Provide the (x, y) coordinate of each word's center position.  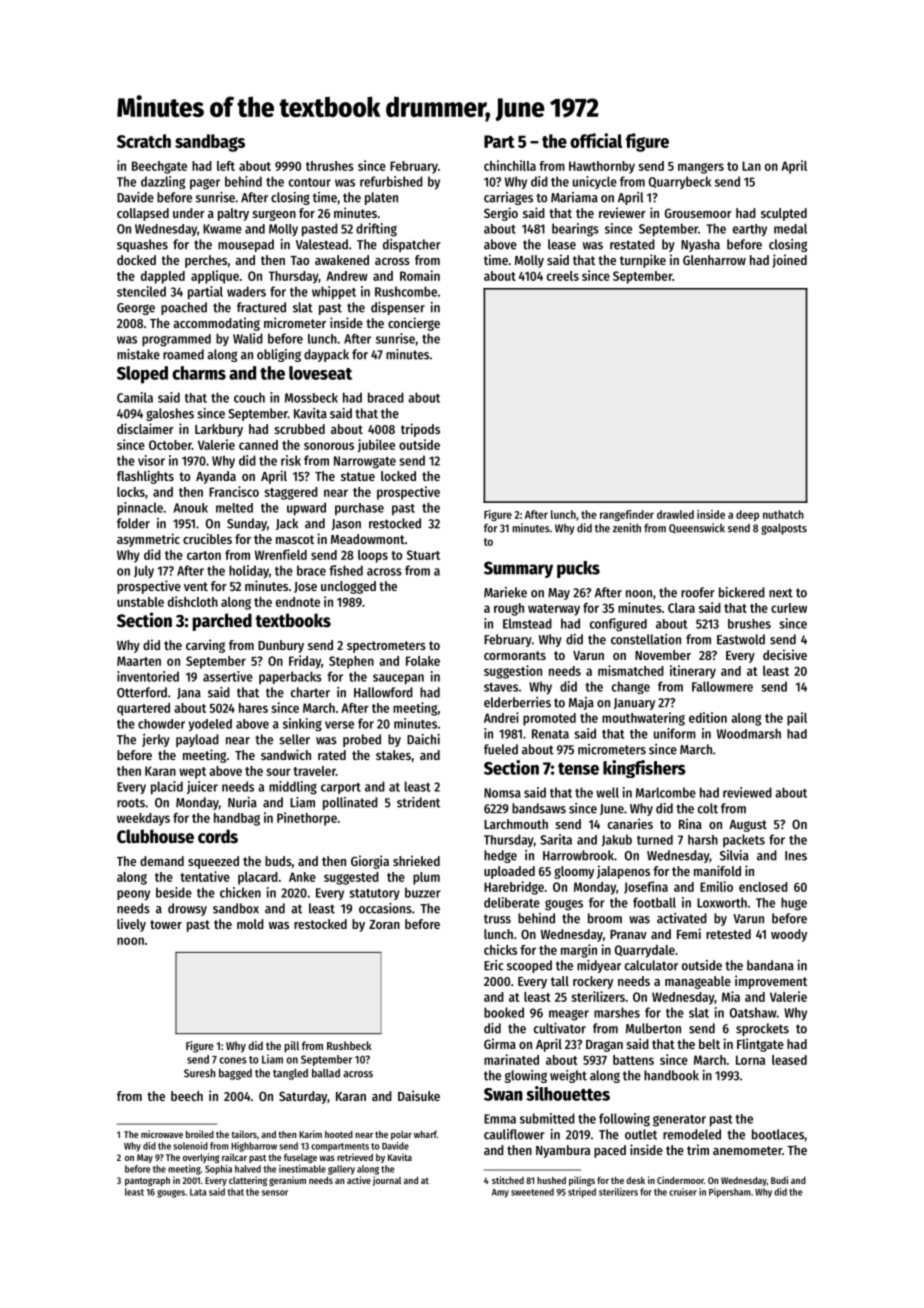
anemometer (747, 1150)
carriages (508, 198)
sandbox (236, 908)
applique (215, 277)
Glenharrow (714, 260)
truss (497, 919)
